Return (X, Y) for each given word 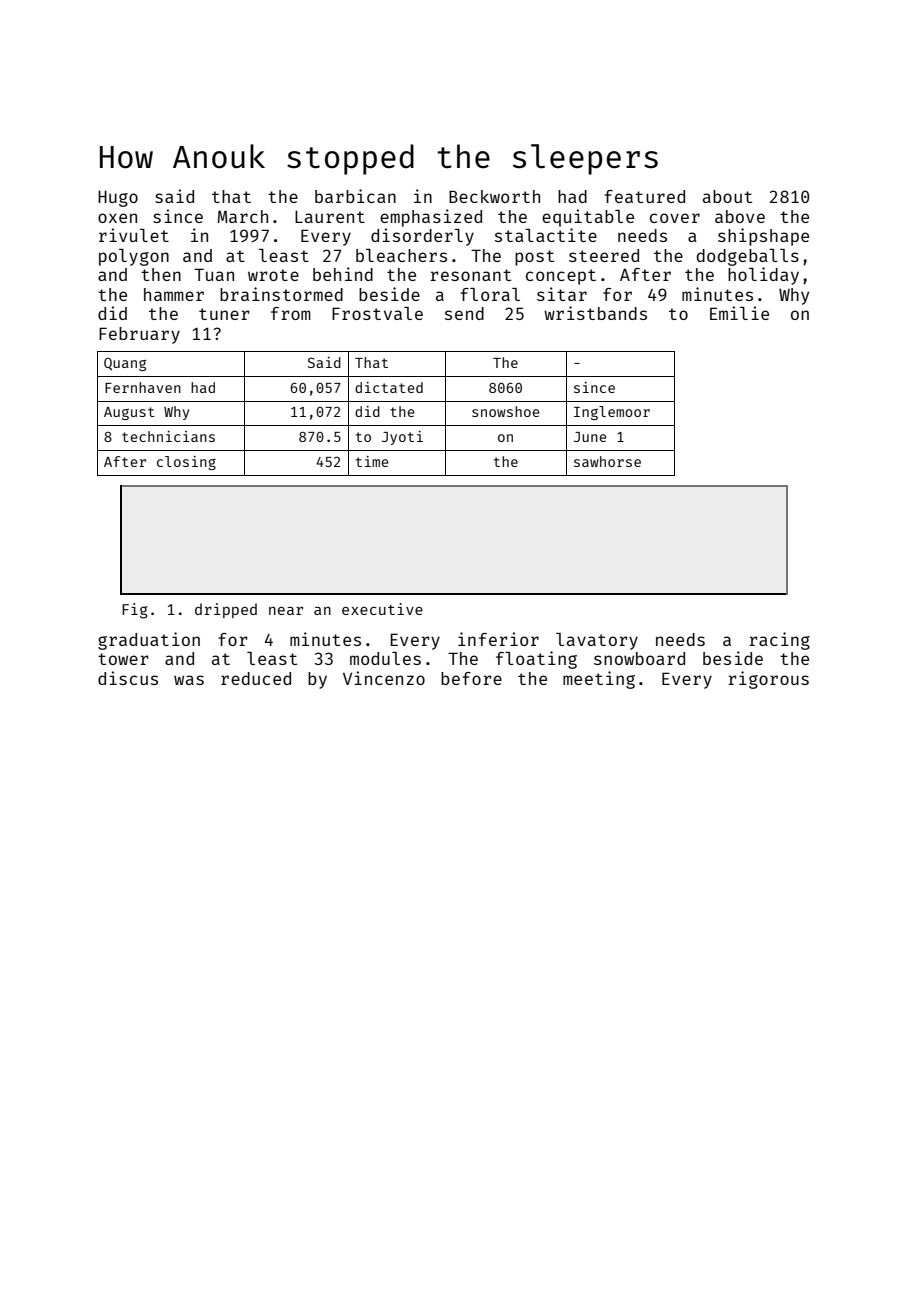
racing (779, 641)
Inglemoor (612, 413)
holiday (763, 276)
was (189, 680)
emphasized (431, 218)
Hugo (118, 199)
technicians (168, 436)
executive (382, 609)
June (590, 437)
